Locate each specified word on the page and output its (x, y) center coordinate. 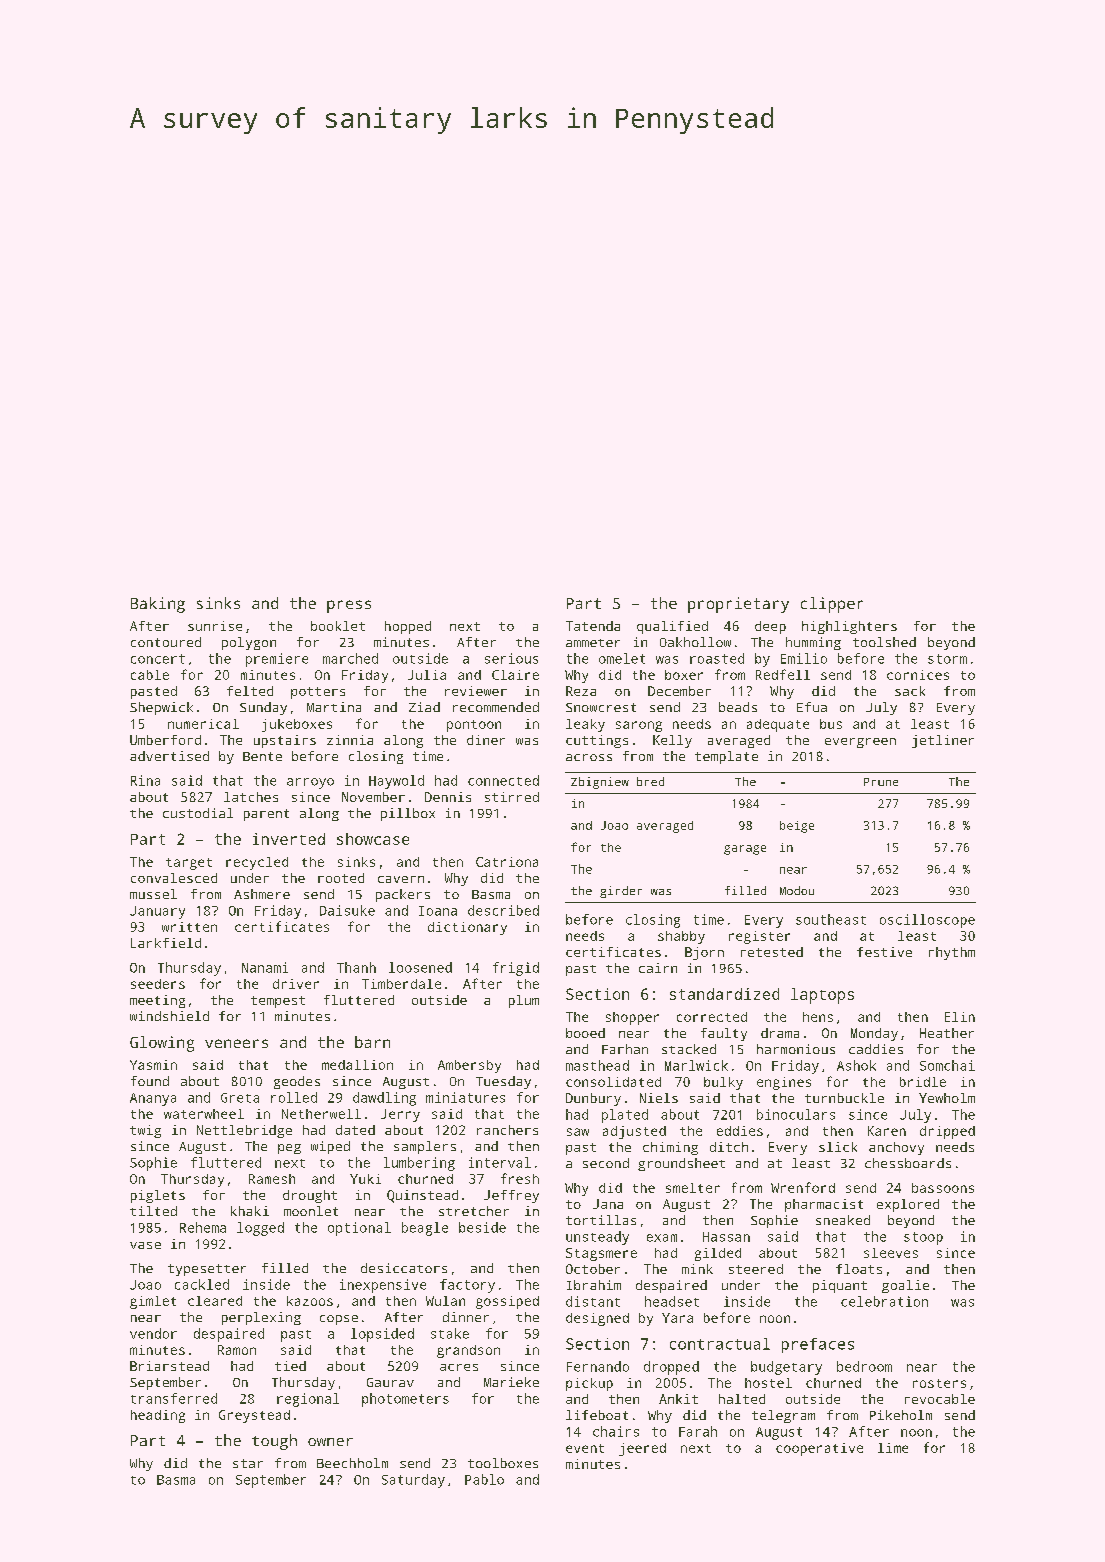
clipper (832, 605)
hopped (408, 627)
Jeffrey (511, 1196)
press (349, 606)
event (585, 1448)
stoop (923, 1238)
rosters (939, 1383)
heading (158, 1416)
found (150, 1081)
